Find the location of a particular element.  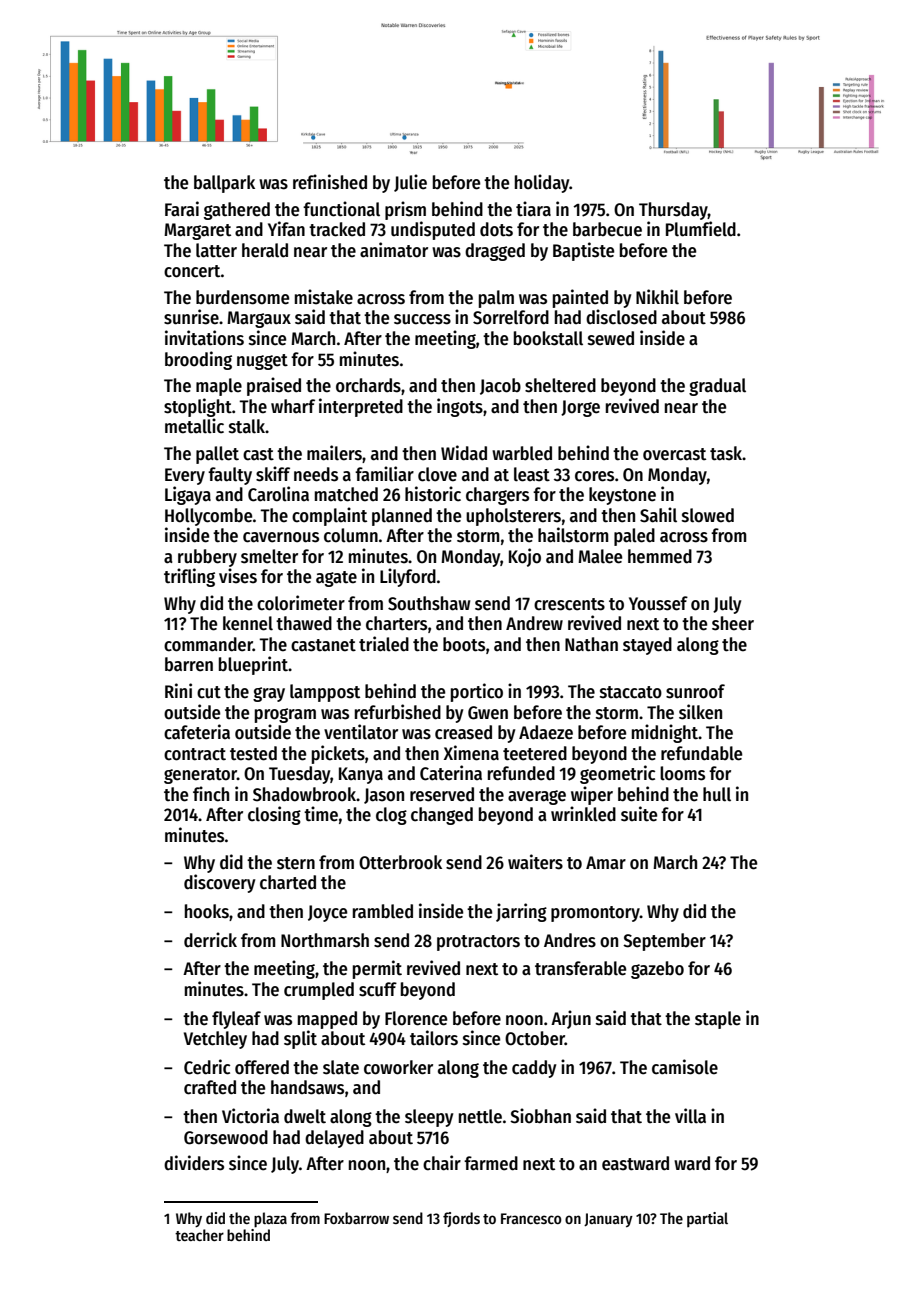

gradual is located at coordinates (717, 387).
